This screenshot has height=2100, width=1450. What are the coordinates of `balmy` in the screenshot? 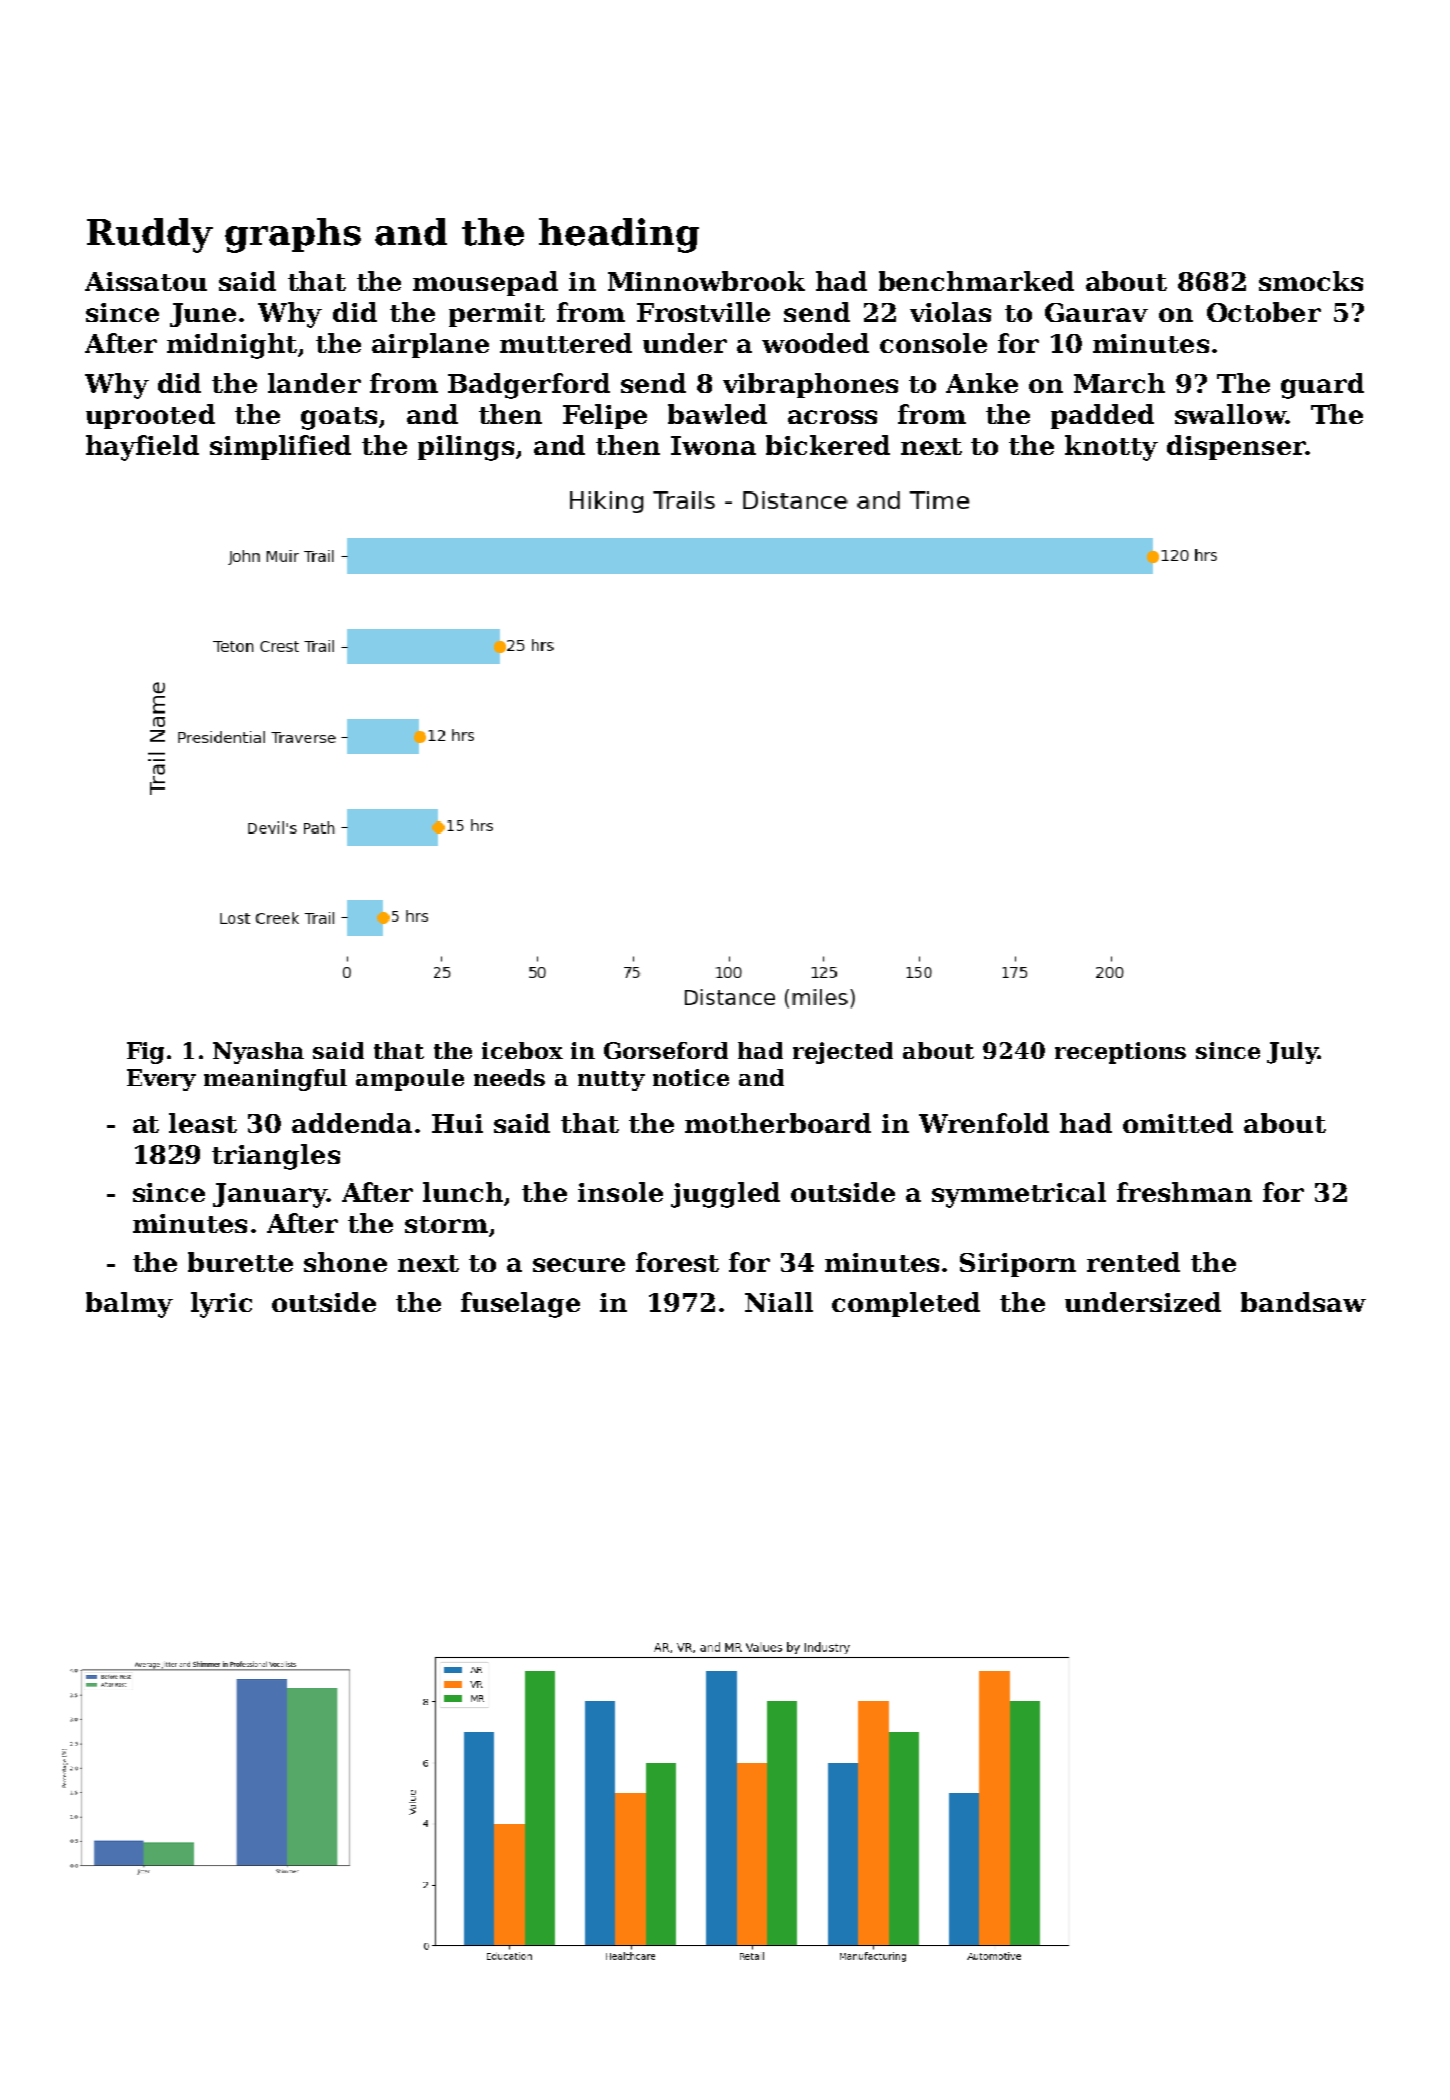 It's located at (129, 1305).
